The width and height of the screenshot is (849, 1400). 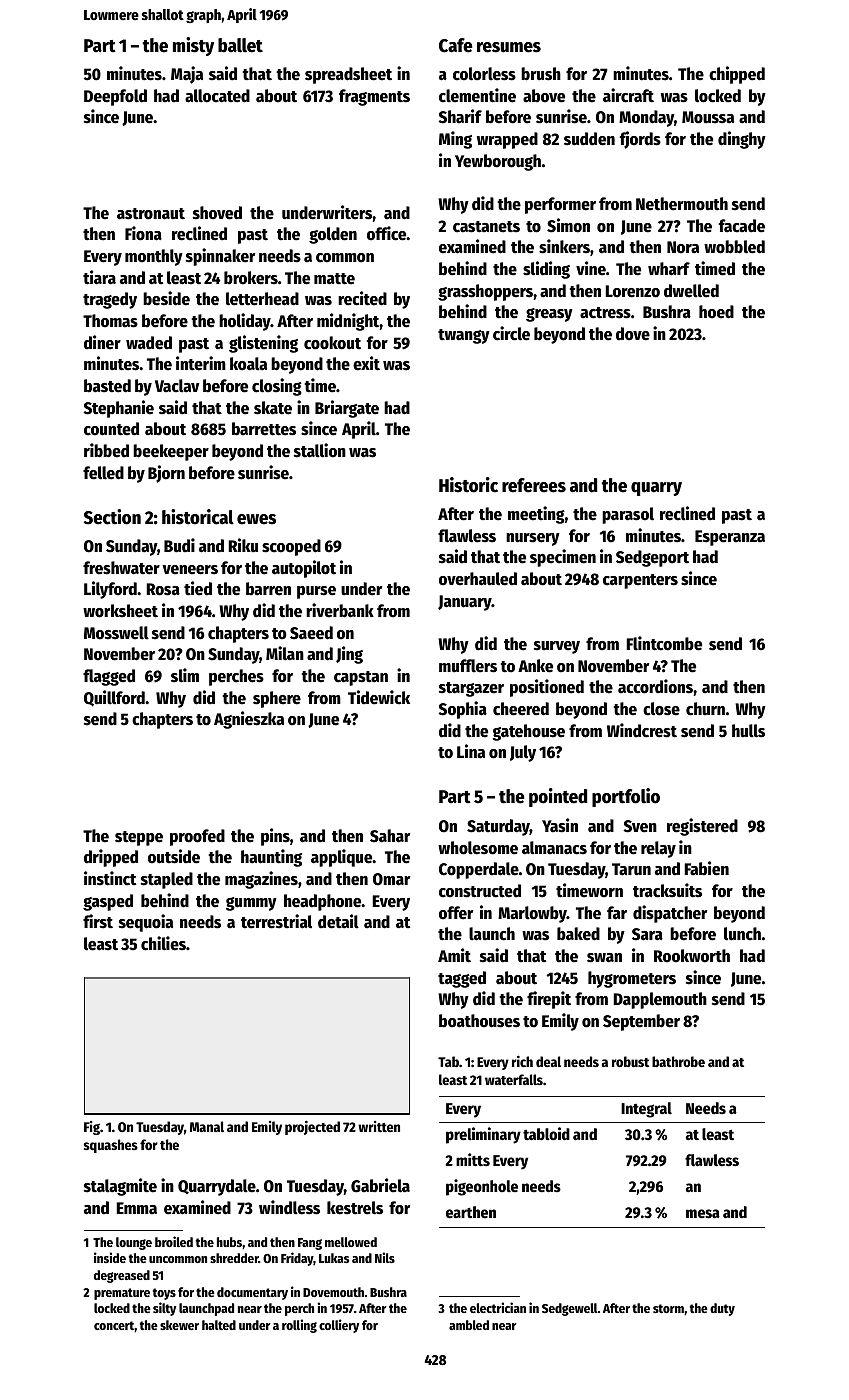 I want to click on Sedgeport, so click(x=652, y=558).
